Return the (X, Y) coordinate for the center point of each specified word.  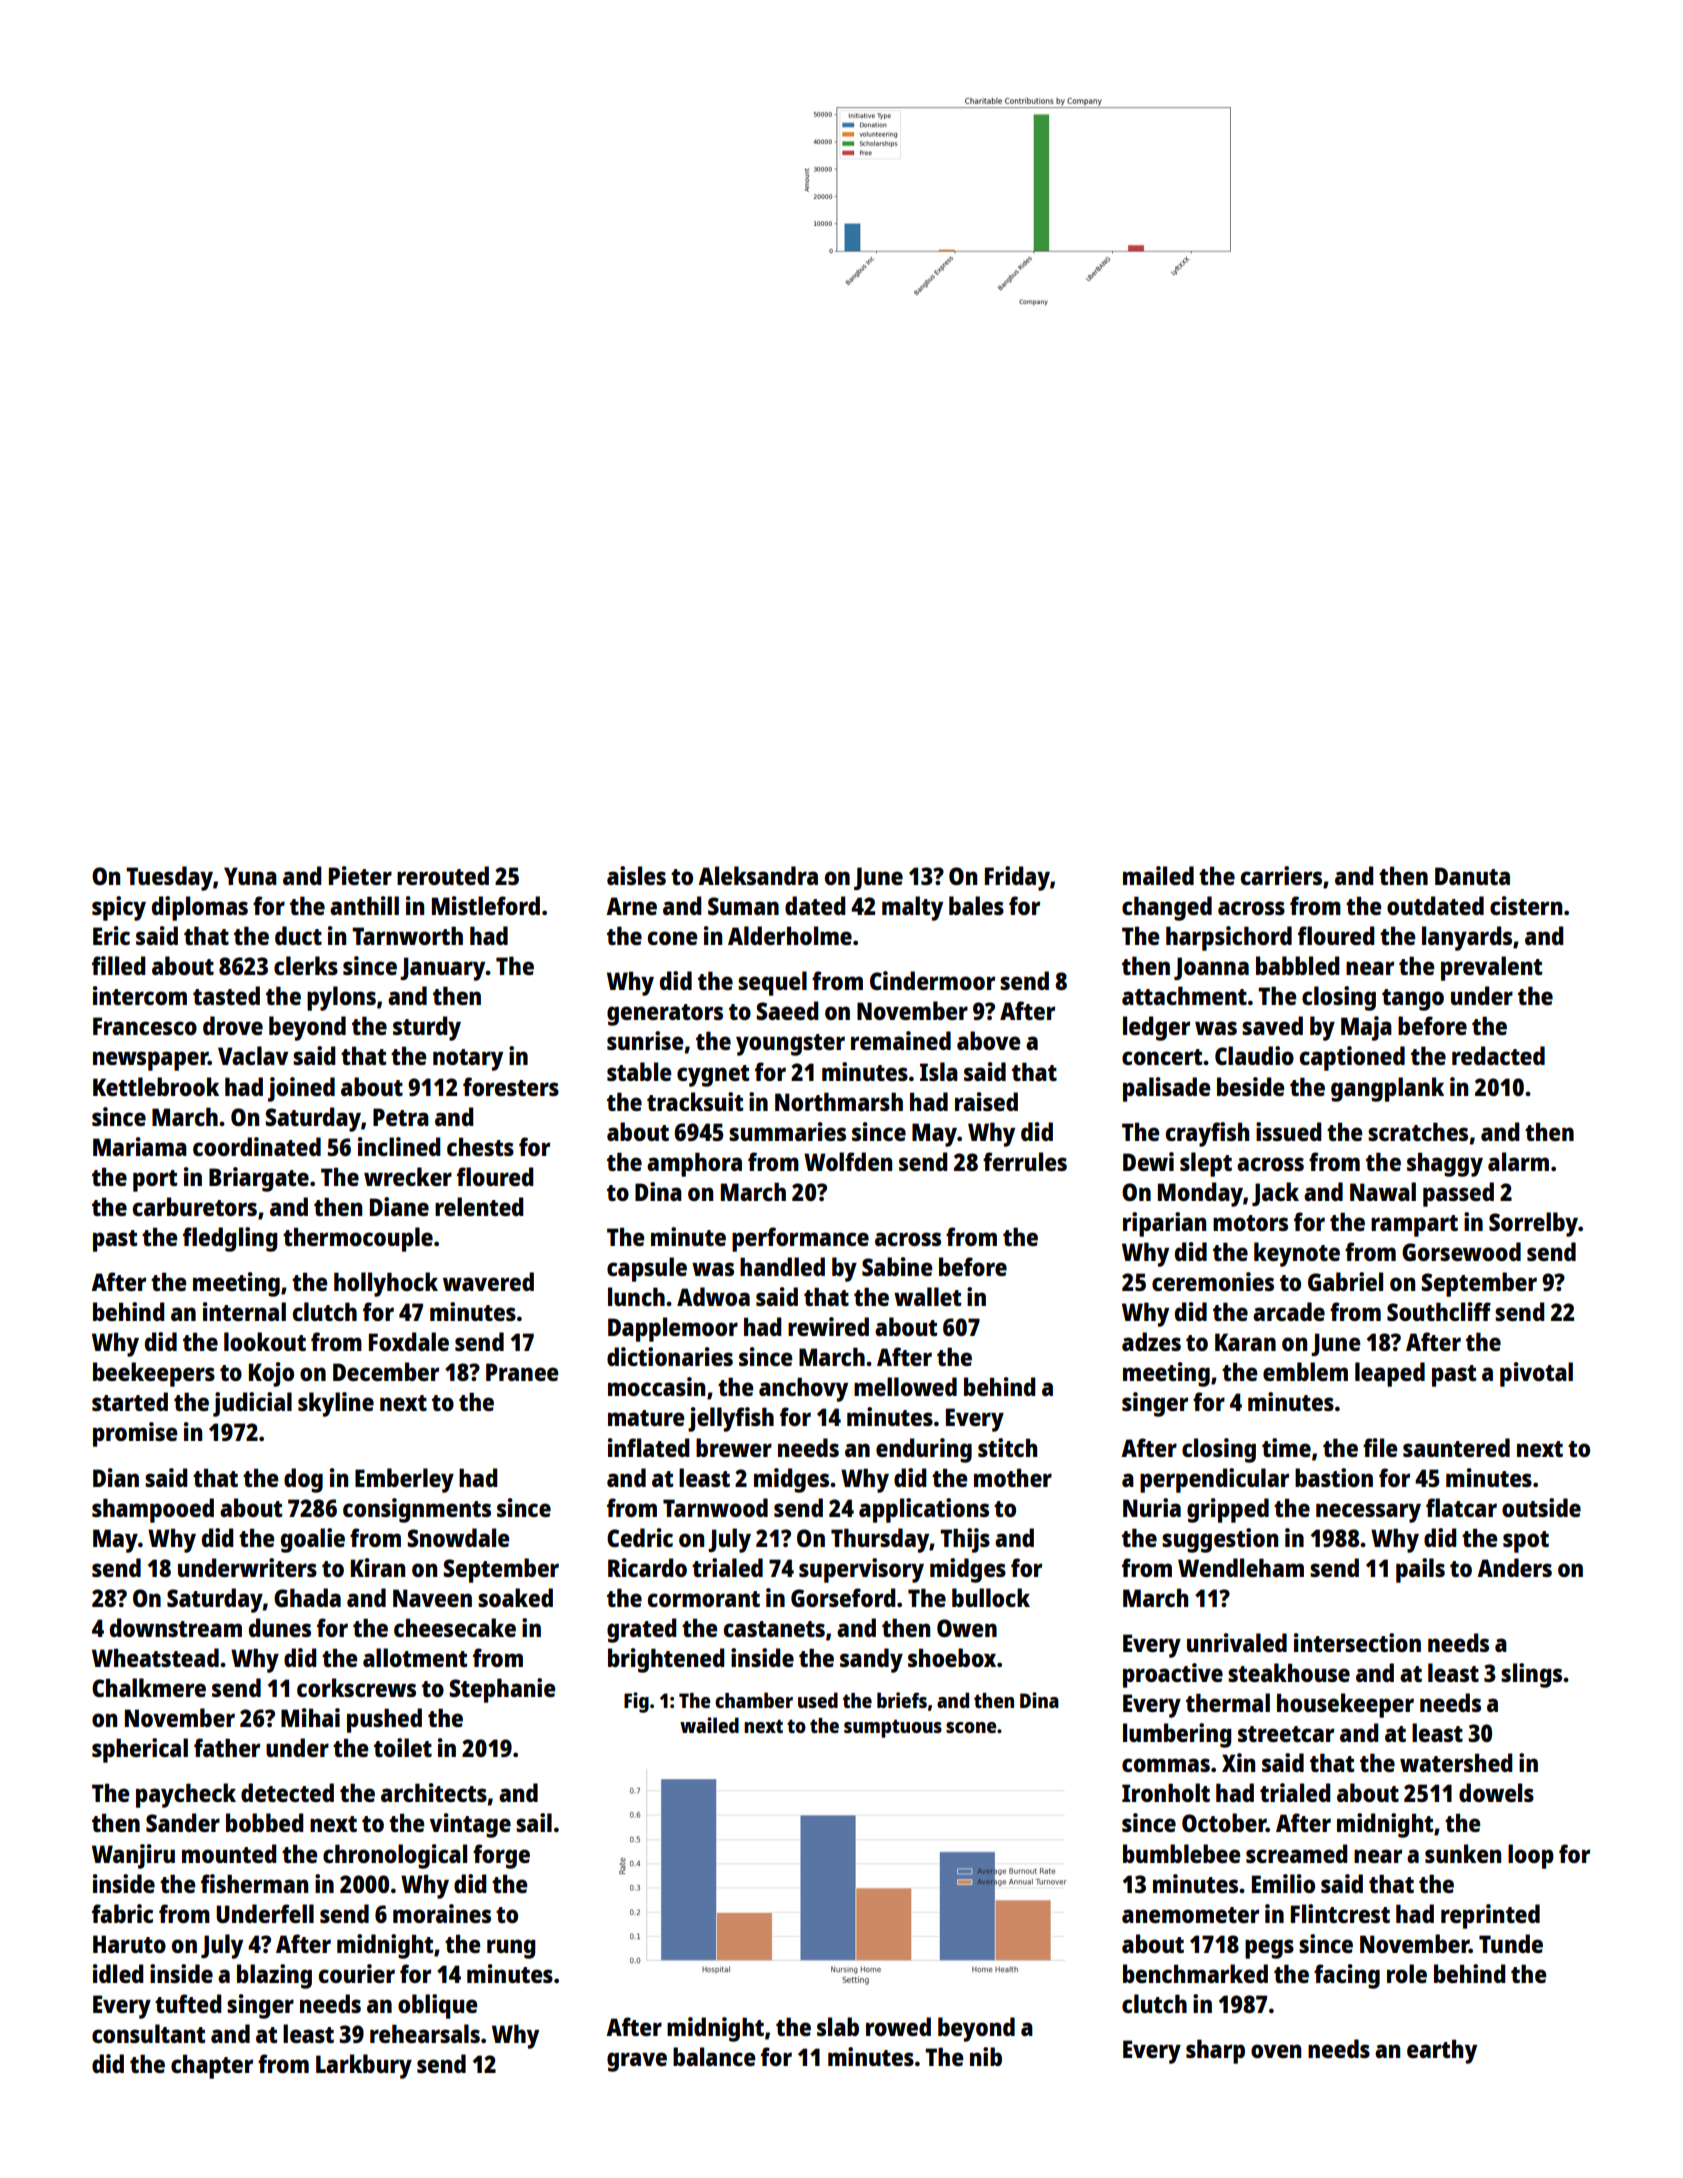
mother (1013, 1477)
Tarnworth (407, 935)
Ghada (307, 1597)
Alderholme (790, 935)
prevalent (1491, 968)
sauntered (1456, 1447)
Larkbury (364, 2066)
